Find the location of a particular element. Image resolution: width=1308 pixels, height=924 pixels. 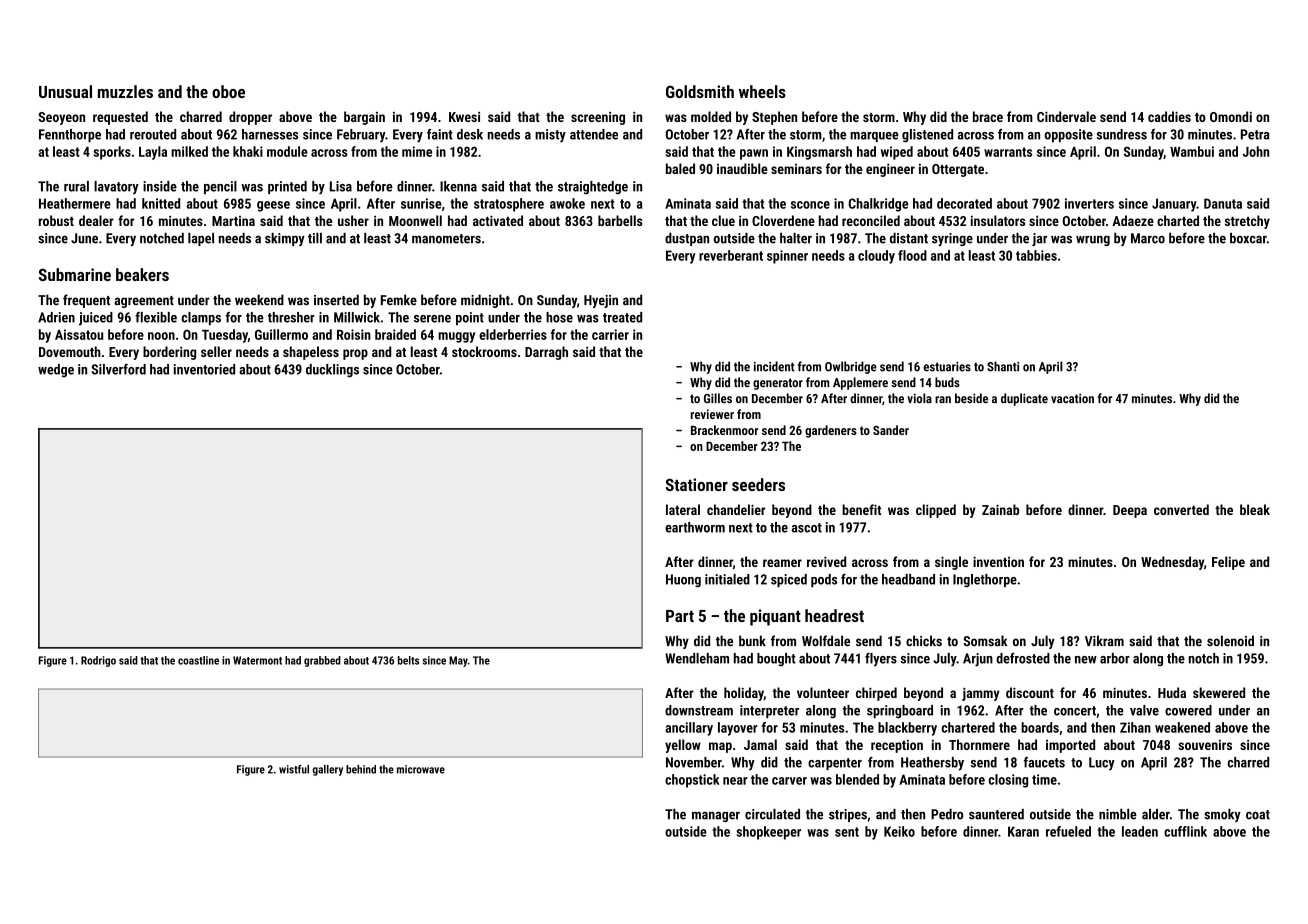

wistful is located at coordinates (294, 769).
